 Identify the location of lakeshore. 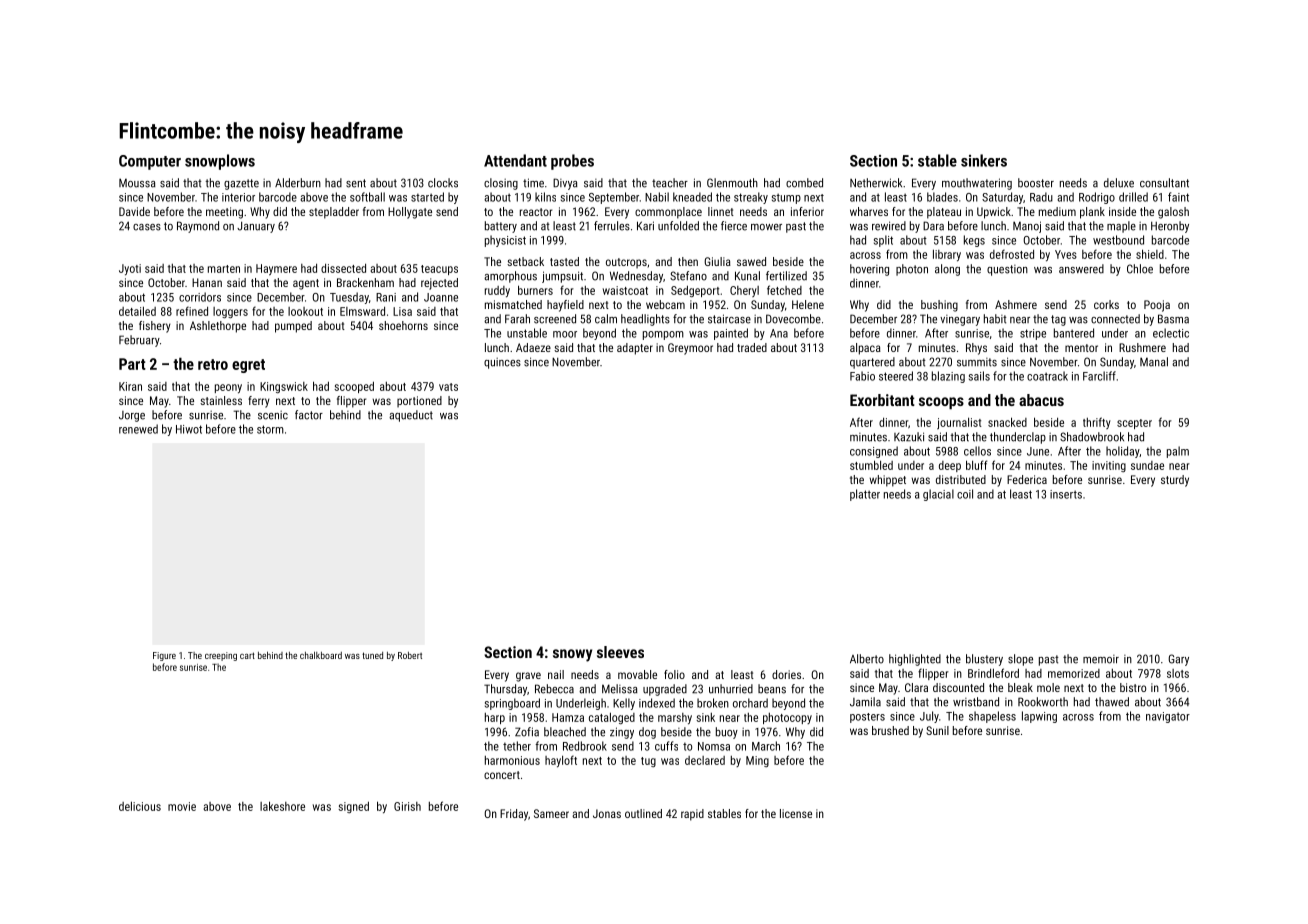
(282, 806).
